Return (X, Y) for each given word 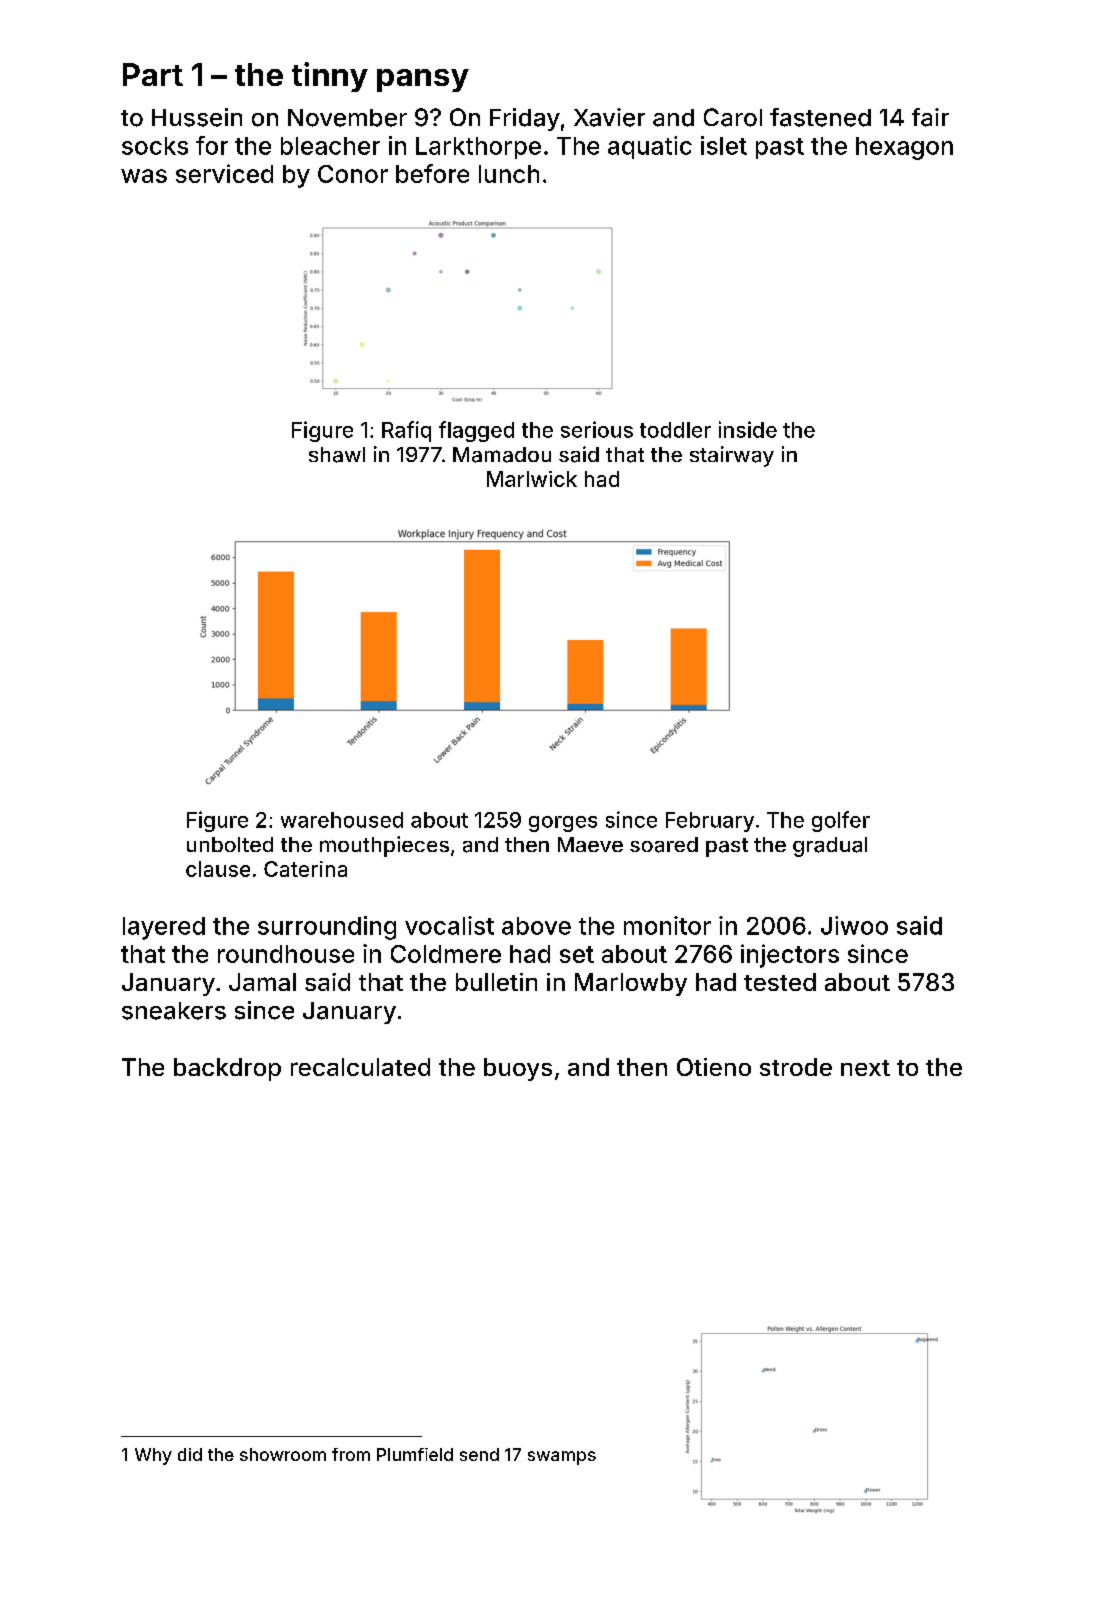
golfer (841, 821)
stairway (732, 456)
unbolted (230, 844)
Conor (353, 174)
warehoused (342, 820)
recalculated (360, 1067)
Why (153, 1456)
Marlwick (532, 479)
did (190, 1454)
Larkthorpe (478, 148)
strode (796, 1067)
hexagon (904, 148)
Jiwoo (854, 925)
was (144, 176)
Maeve (590, 844)
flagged (476, 431)
